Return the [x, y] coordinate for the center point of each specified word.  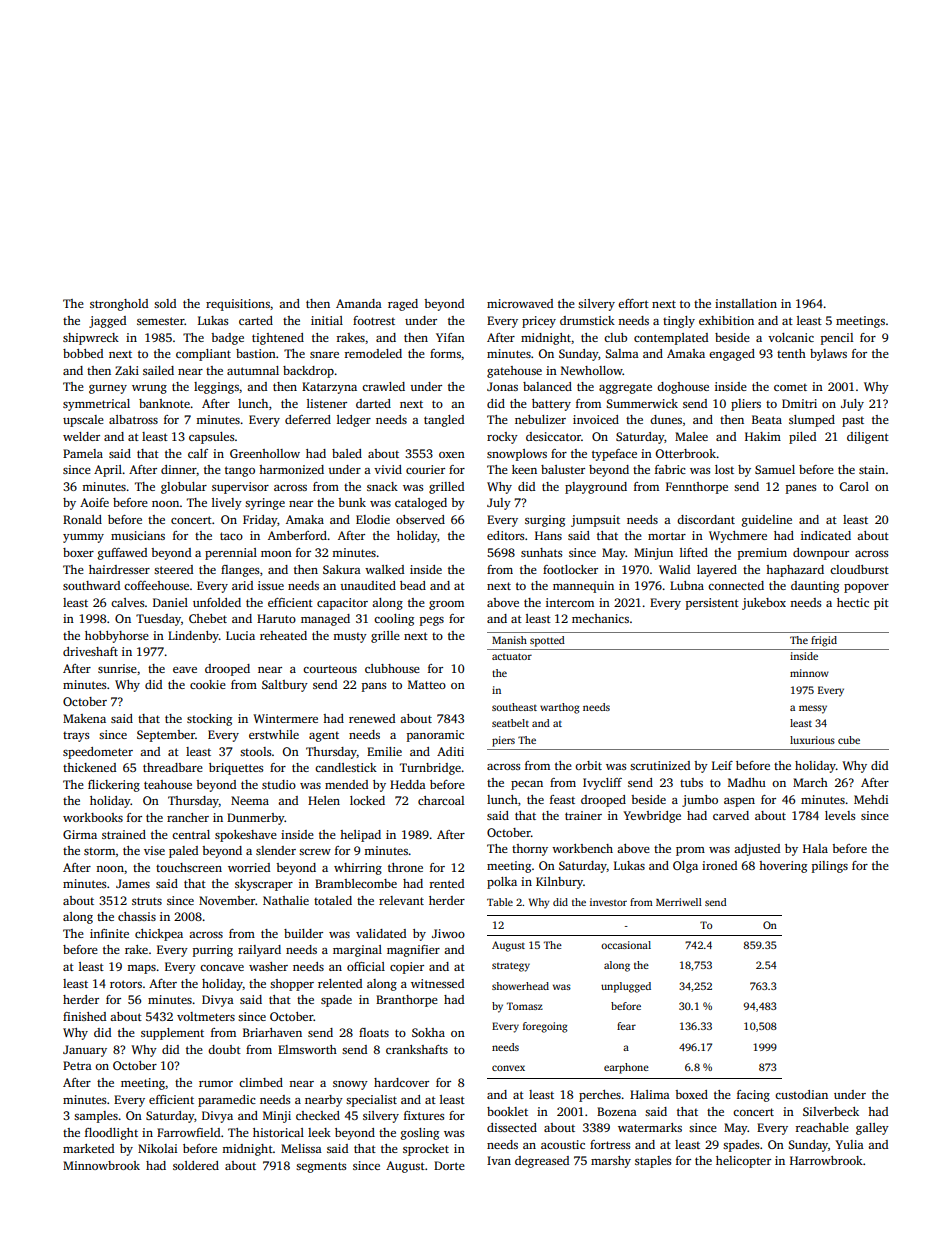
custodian [801, 1094]
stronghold [119, 305]
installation [746, 303]
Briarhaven [272, 1032]
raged [403, 305]
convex [508, 1068]
